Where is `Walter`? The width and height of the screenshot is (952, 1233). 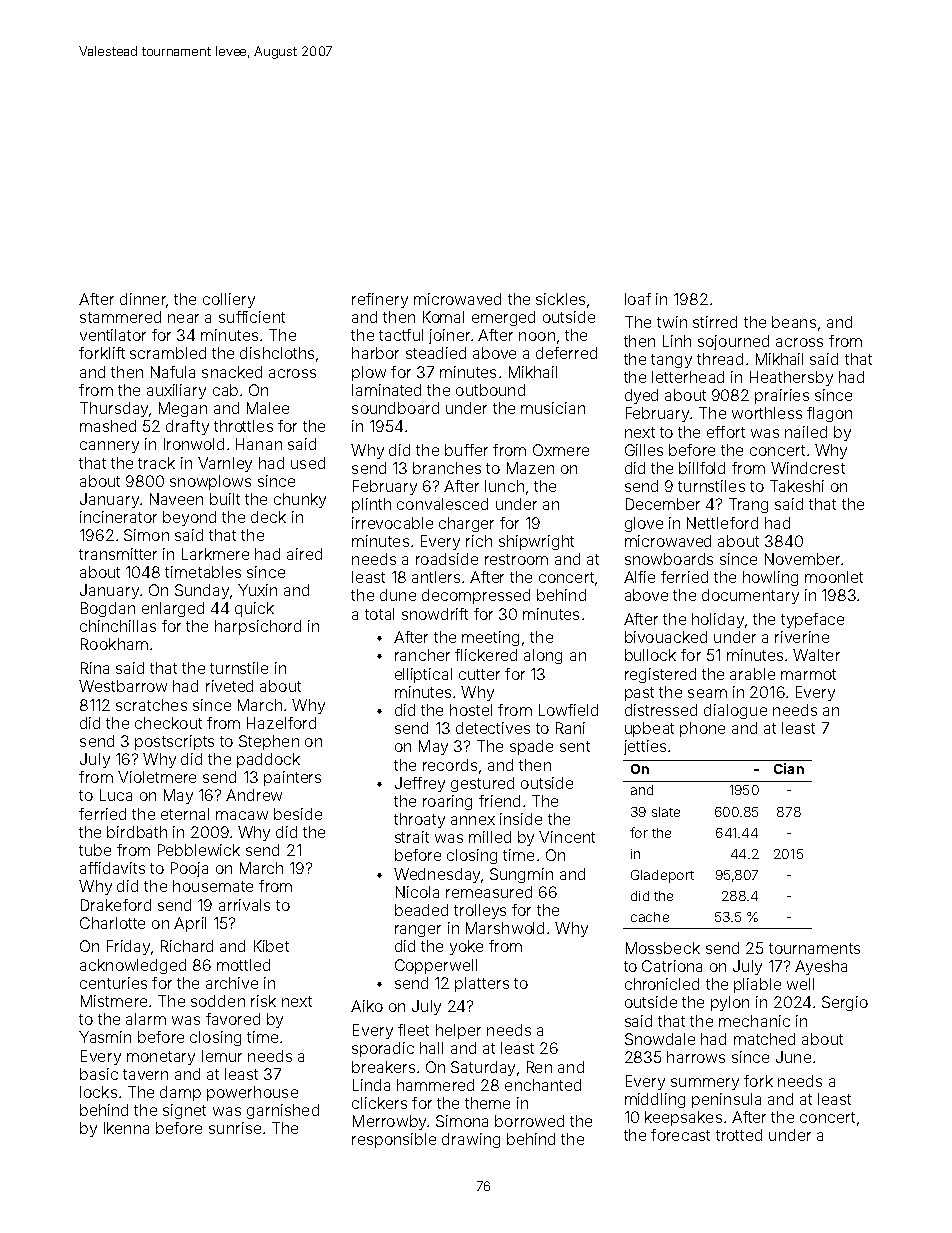
Walter is located at coordinates (816, 655).
